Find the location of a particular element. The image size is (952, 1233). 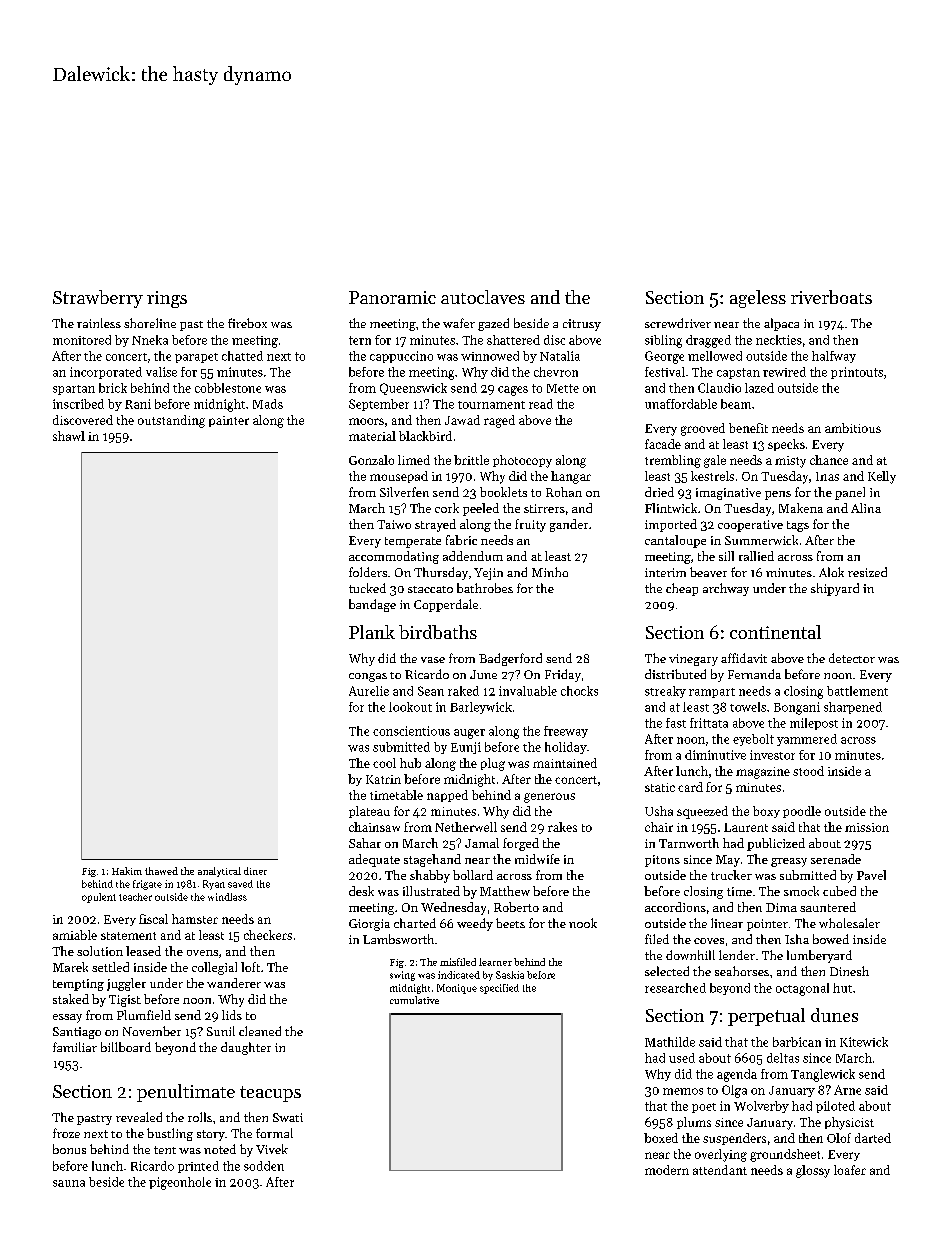

outstanding is located at coordinates (171, 421).
